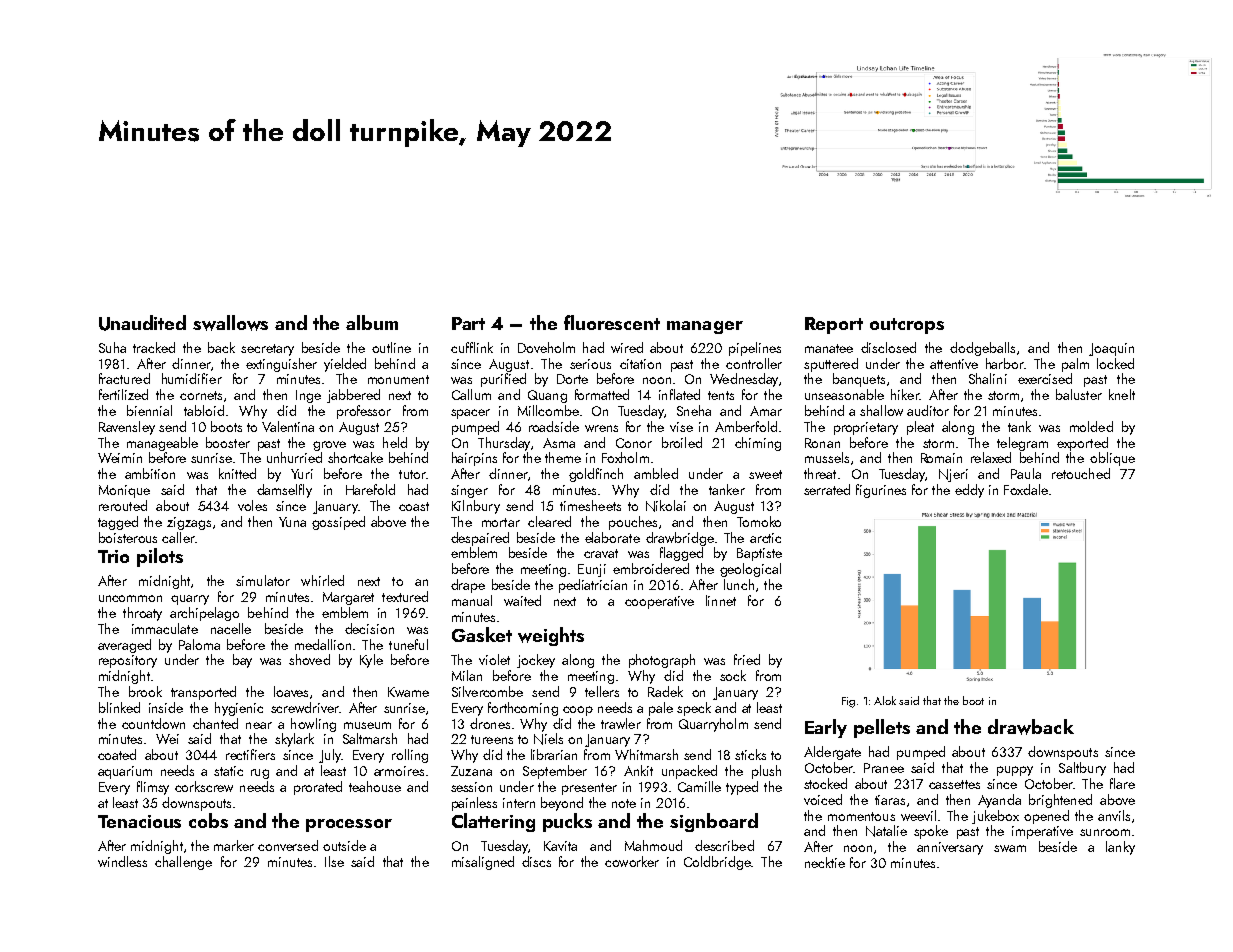 The width and height of the image is (1233, 952). I want to click on retouched, so click(1081, 473).
